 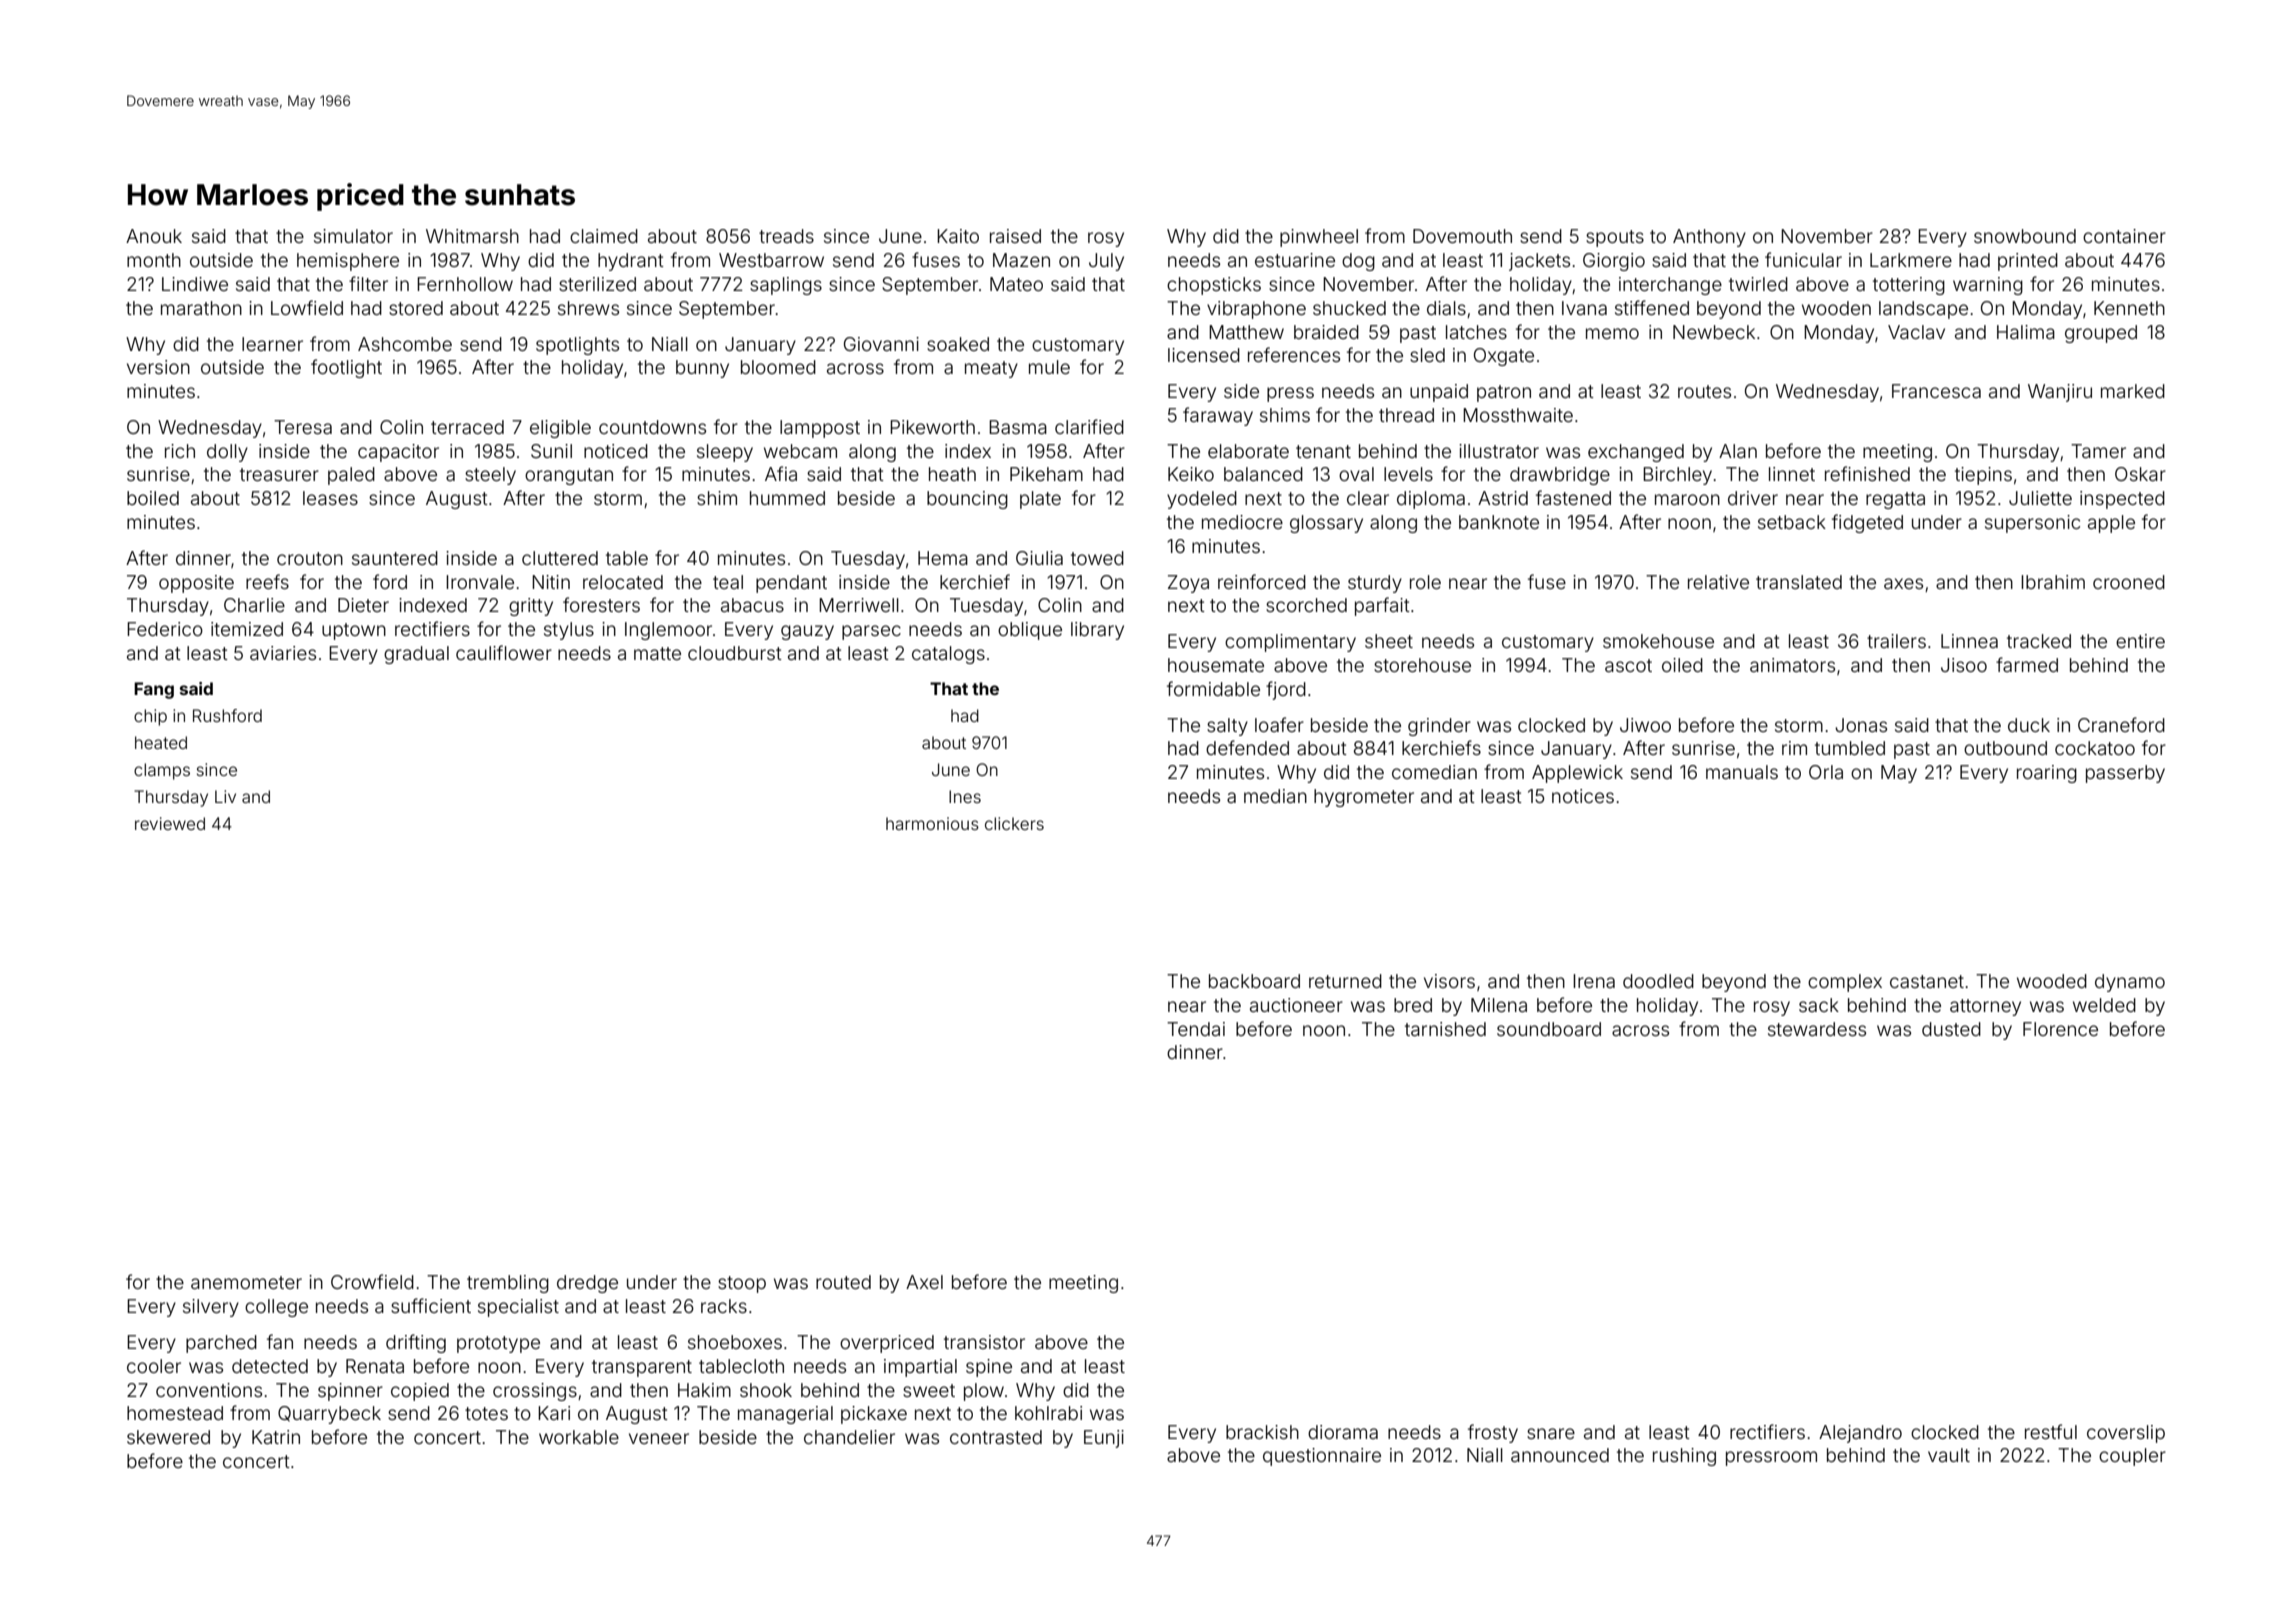 I want to click on wooded, so click(x=2052, y=981).
